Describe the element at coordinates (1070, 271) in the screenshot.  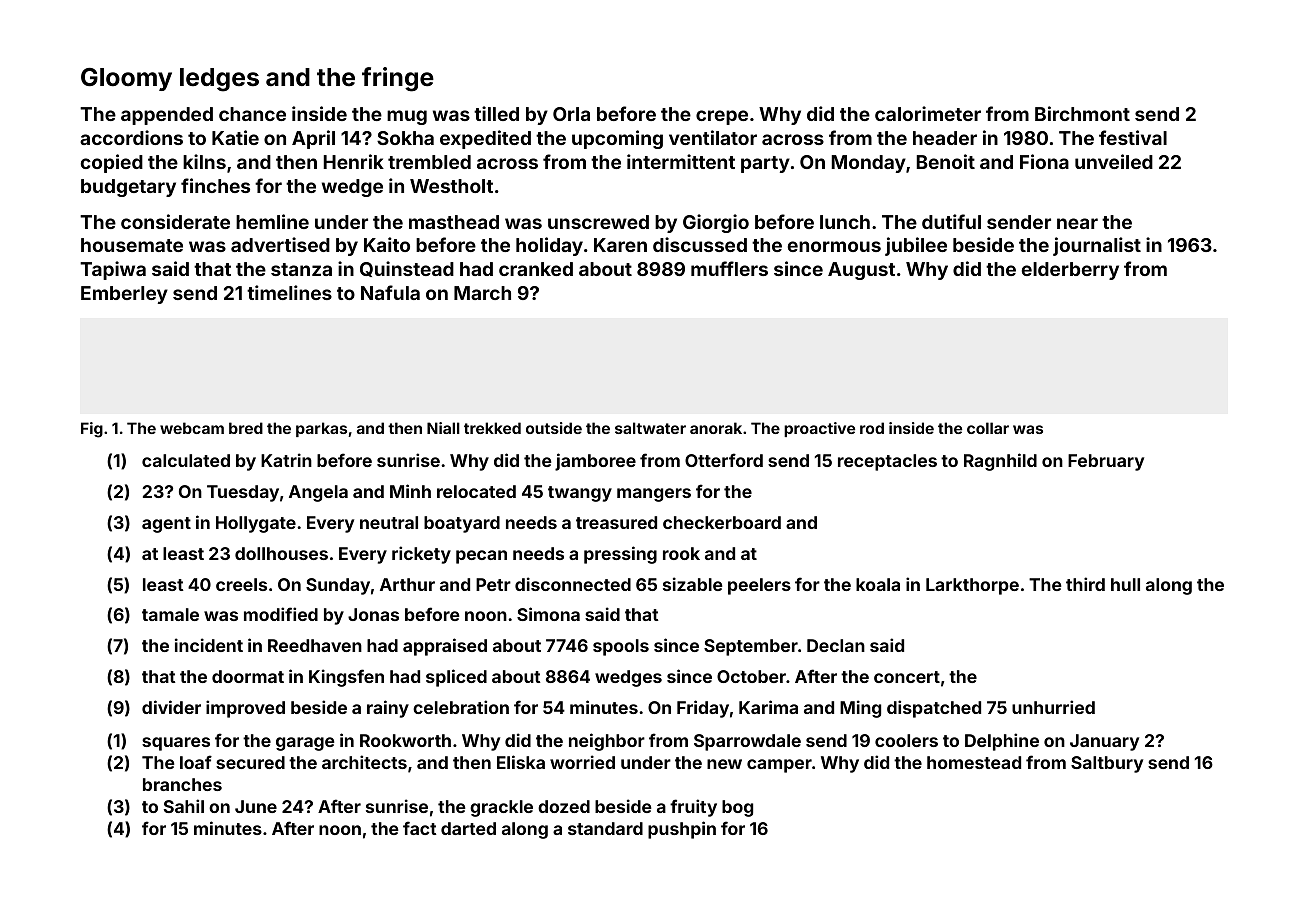
I see `elderberry` at that location.
